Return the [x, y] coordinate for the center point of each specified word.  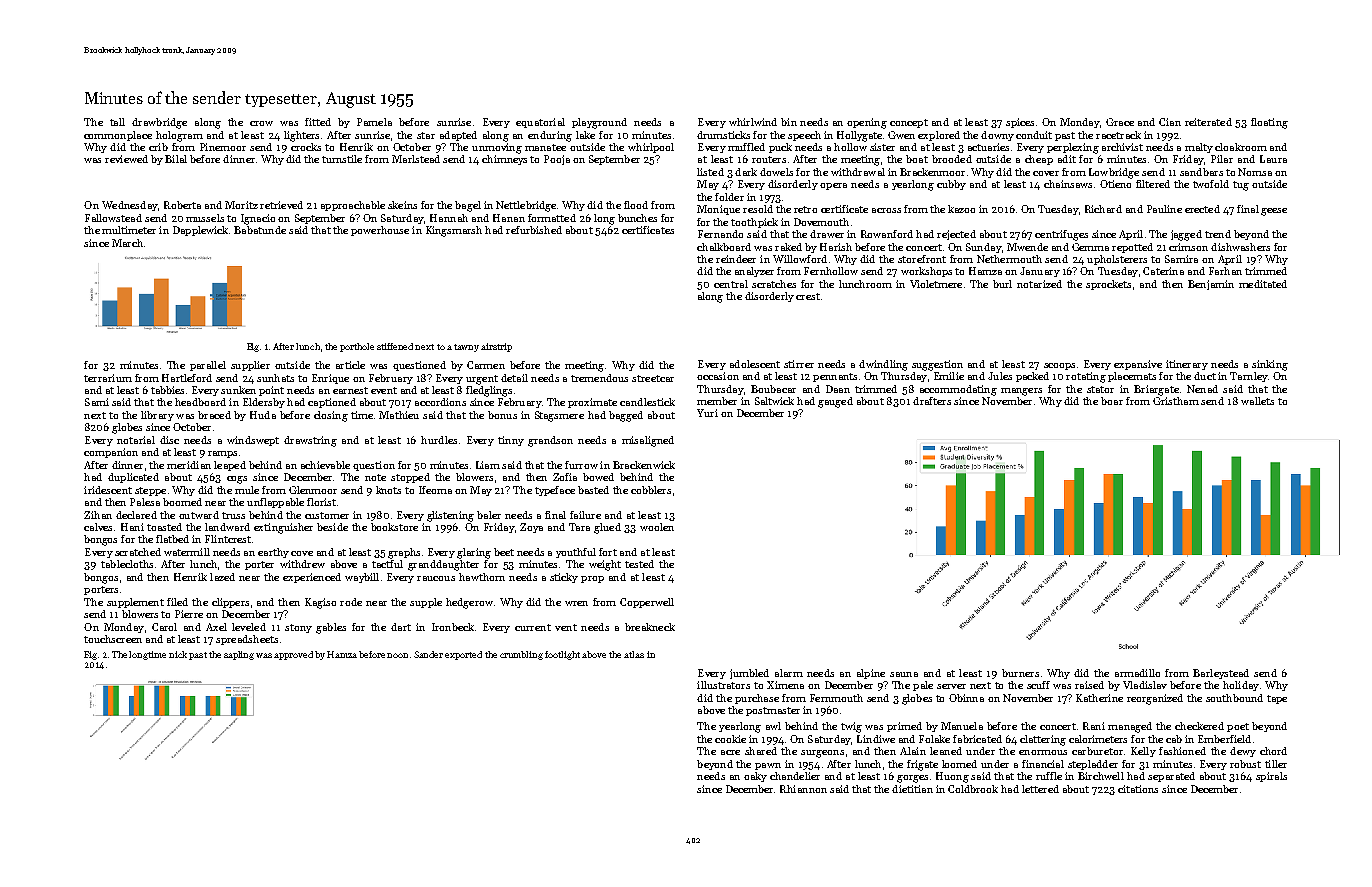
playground [599, 123]
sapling [239, 655]
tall [117, 122]
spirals [1271, 777]
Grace [1120, 122]
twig [851, 727]
